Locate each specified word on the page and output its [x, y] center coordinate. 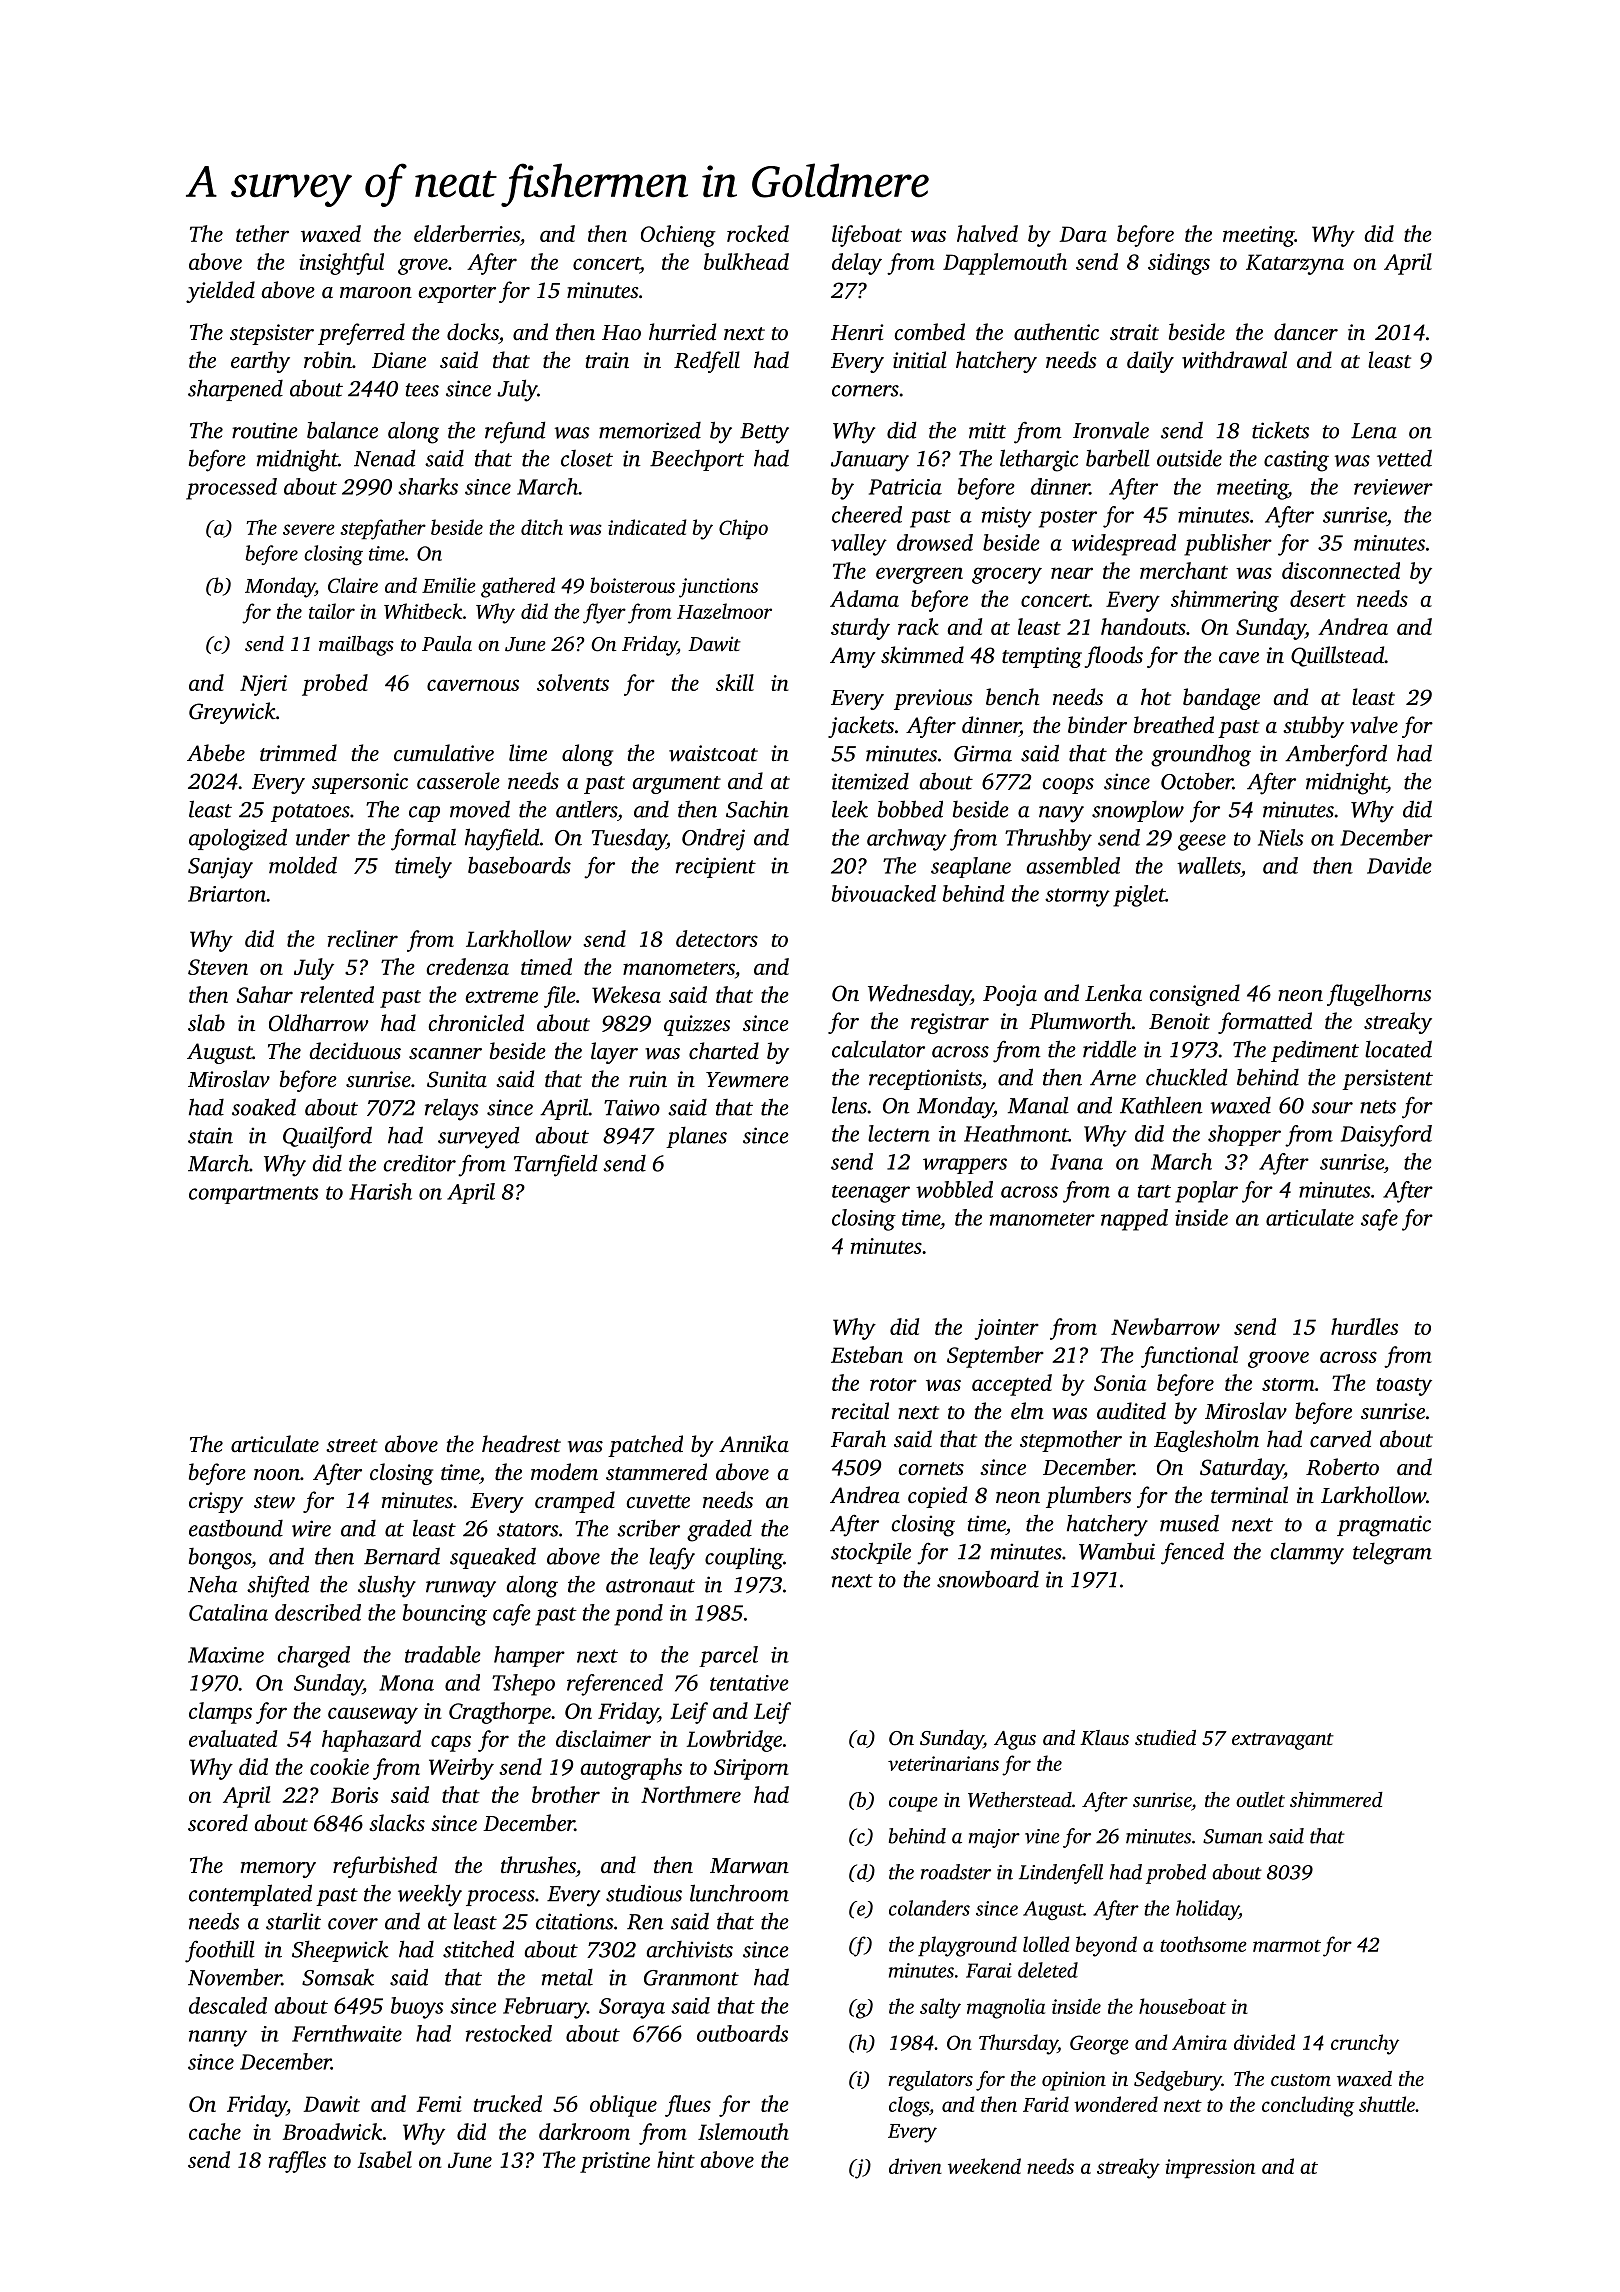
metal [567, 1977]
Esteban [867, 1354]
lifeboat [867, 236]
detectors [717, 938]
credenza [467, 966]
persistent [1387, 1079]
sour [1332, 1108]
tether [262, 233]
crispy [216, 1502]
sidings [1179, 264]
